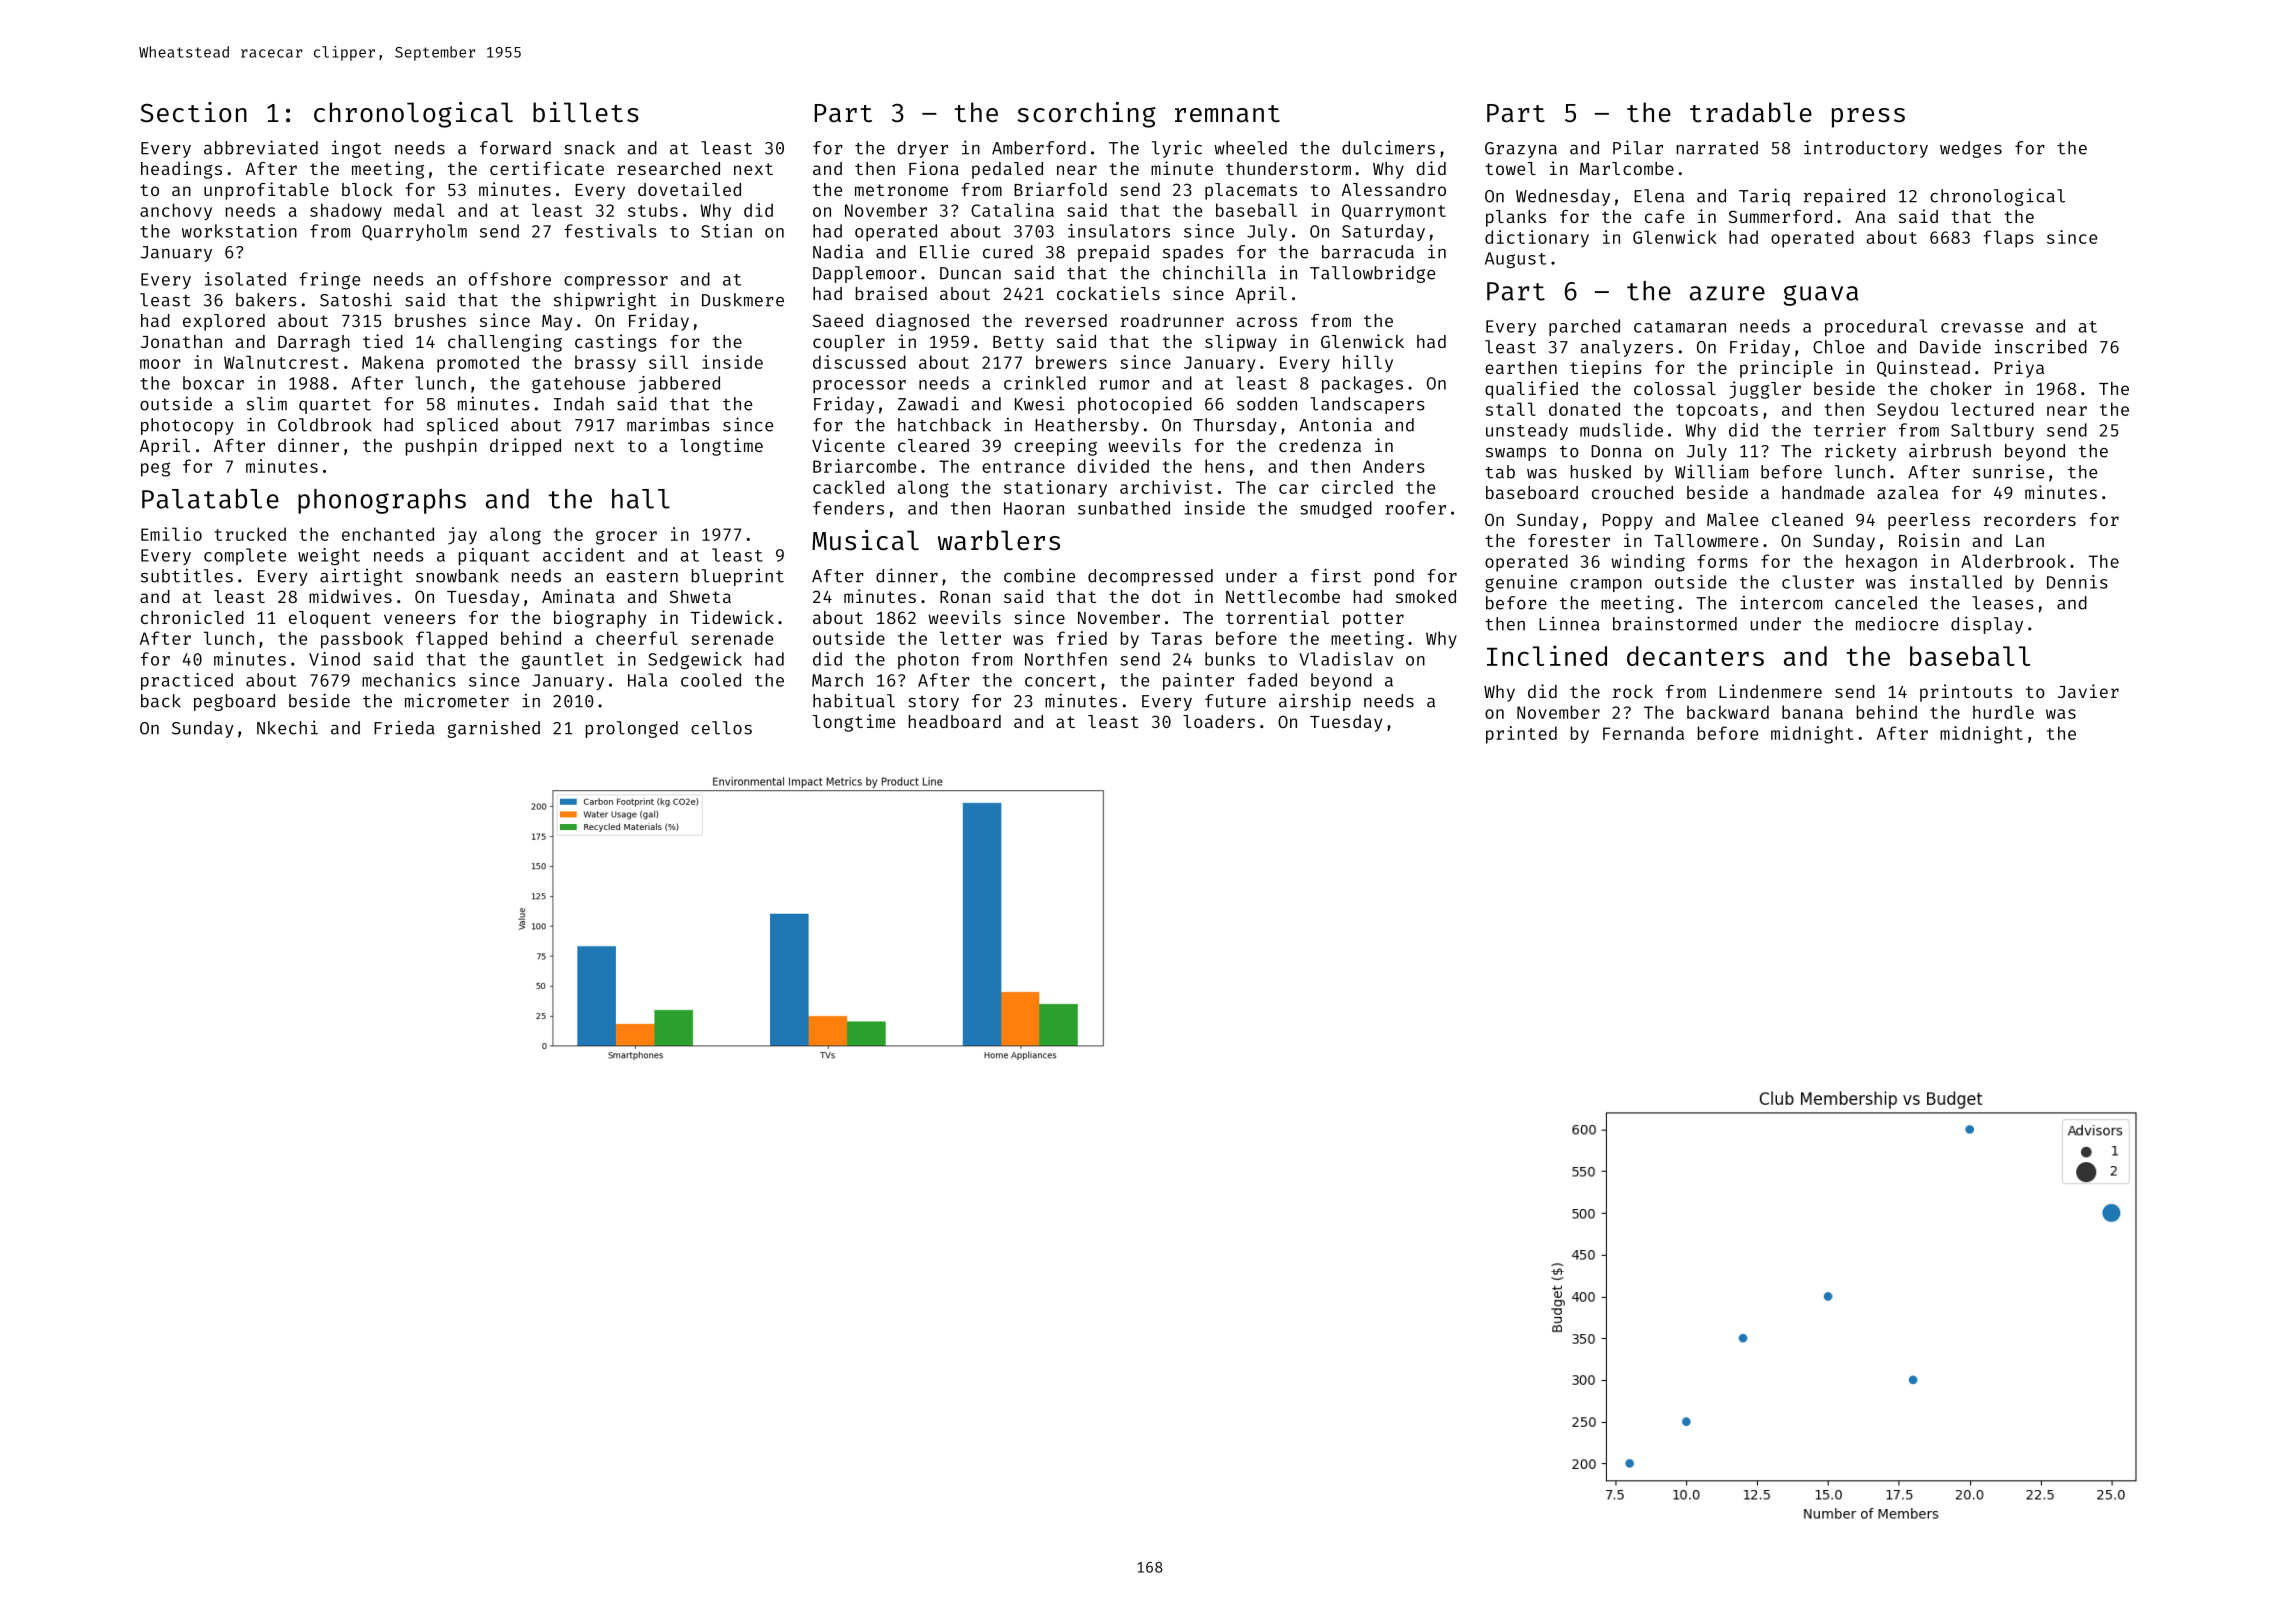  Describe the element at coordinates (430, 320) in the screenshot. I see `brushes` at that location.
